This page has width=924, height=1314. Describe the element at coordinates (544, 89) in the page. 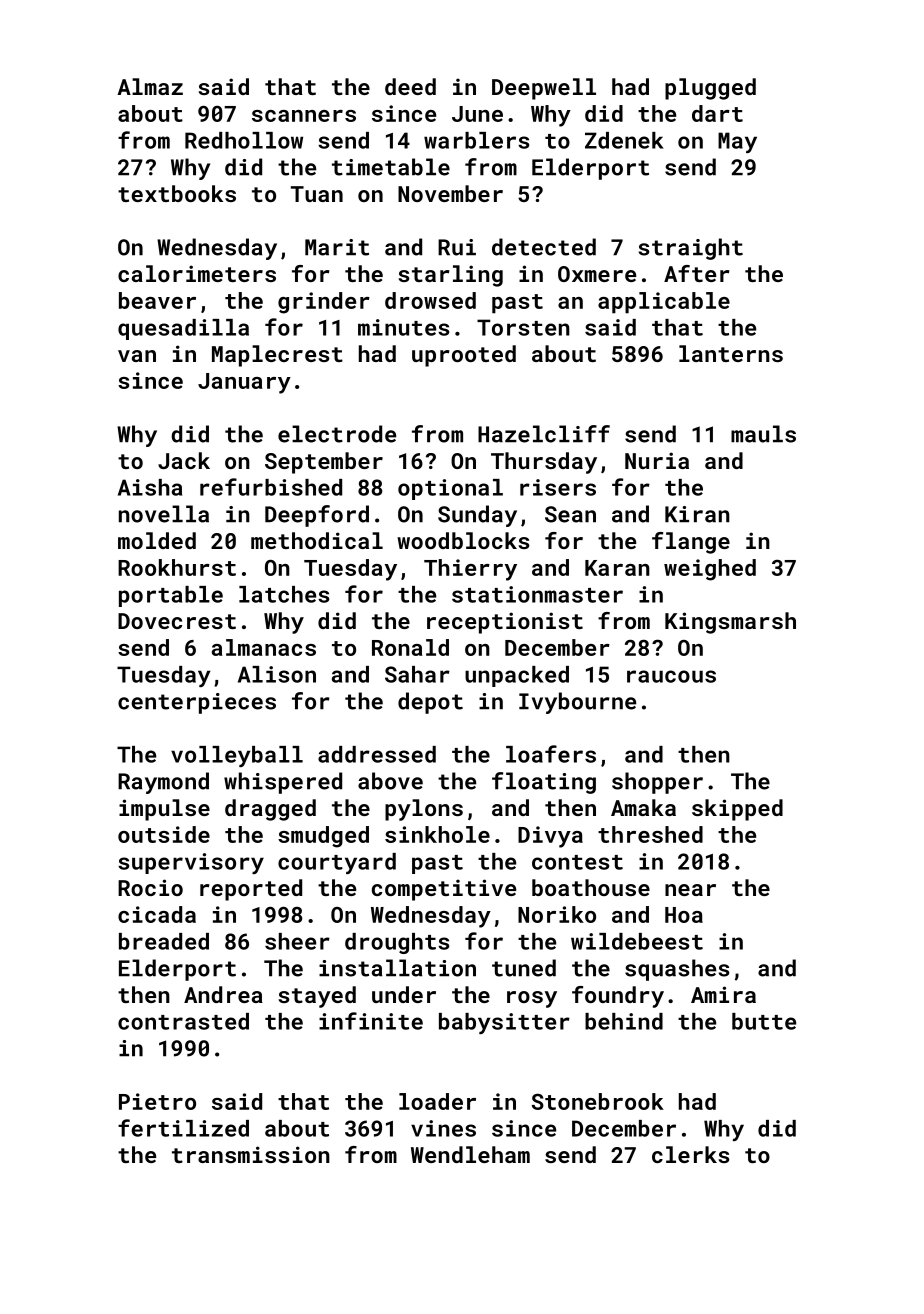

I see `Deepwell` at that location.
